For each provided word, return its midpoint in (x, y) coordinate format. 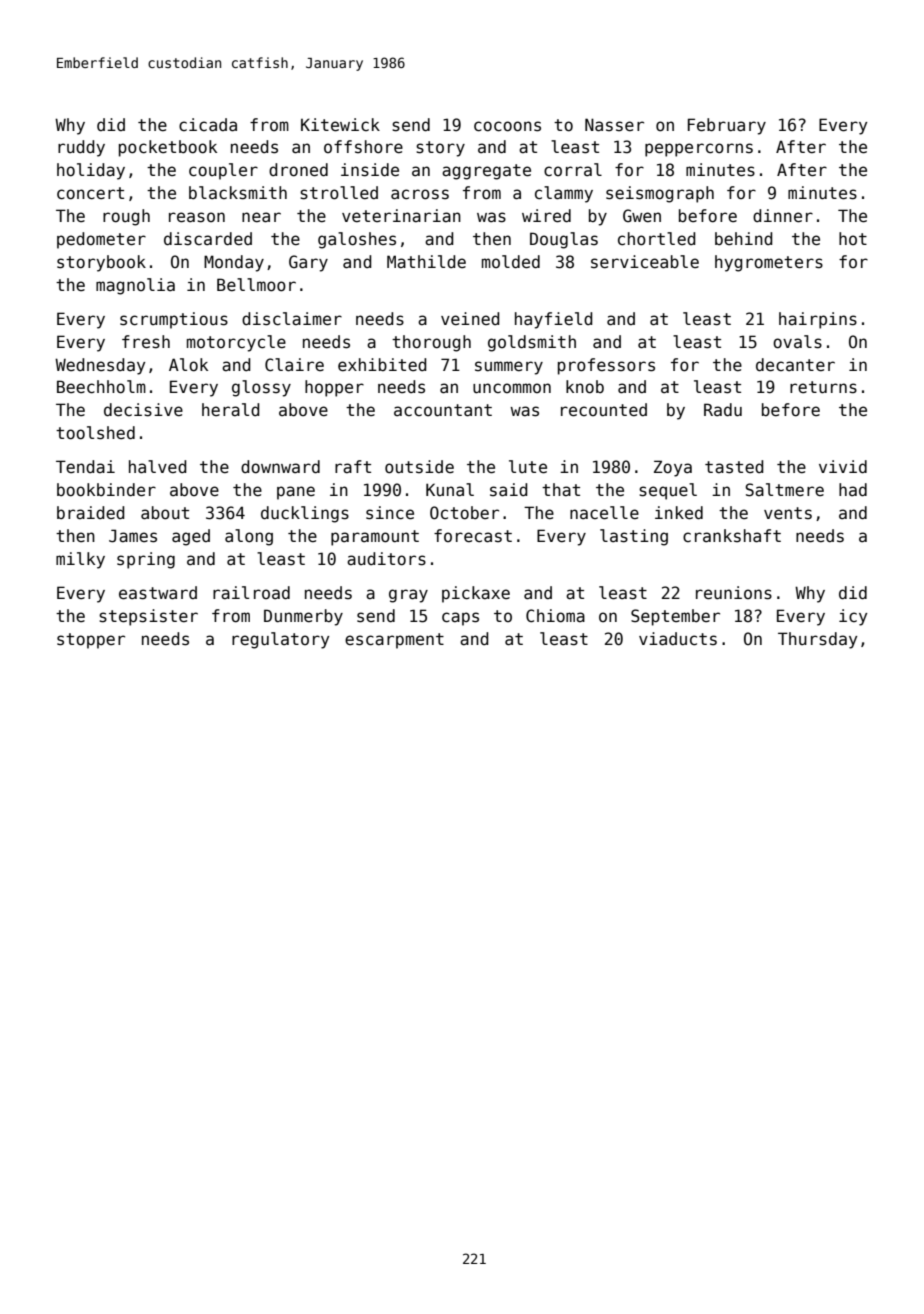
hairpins (818, 320)
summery (509, 368)
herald (231, 410)
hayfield (554, 320)
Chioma (555, 616)
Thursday (817, 640)
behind (744, 238)
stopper (91, 641)
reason (197, 217)
